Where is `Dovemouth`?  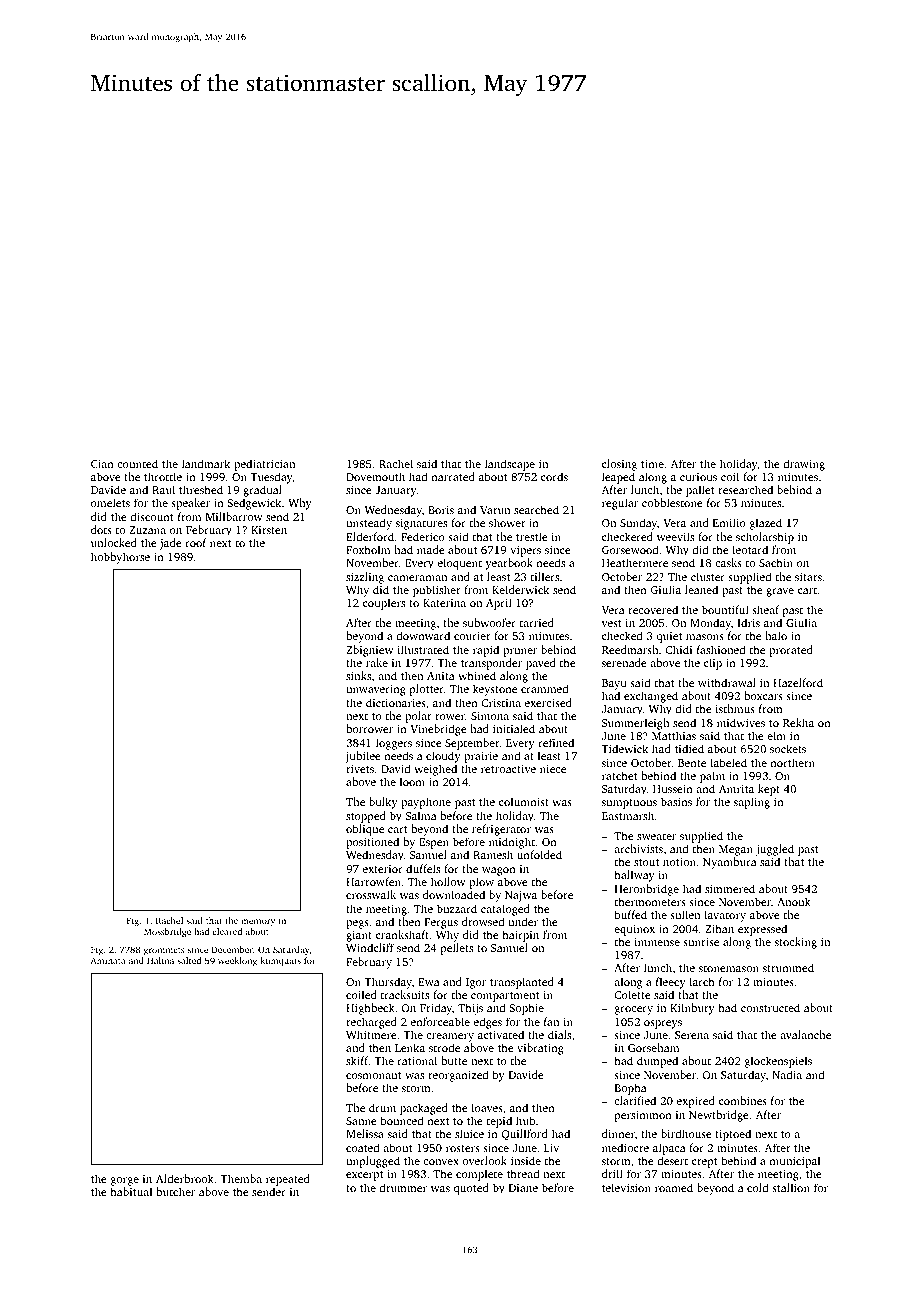 Dovemouth is located at coordinates (375, 476).
